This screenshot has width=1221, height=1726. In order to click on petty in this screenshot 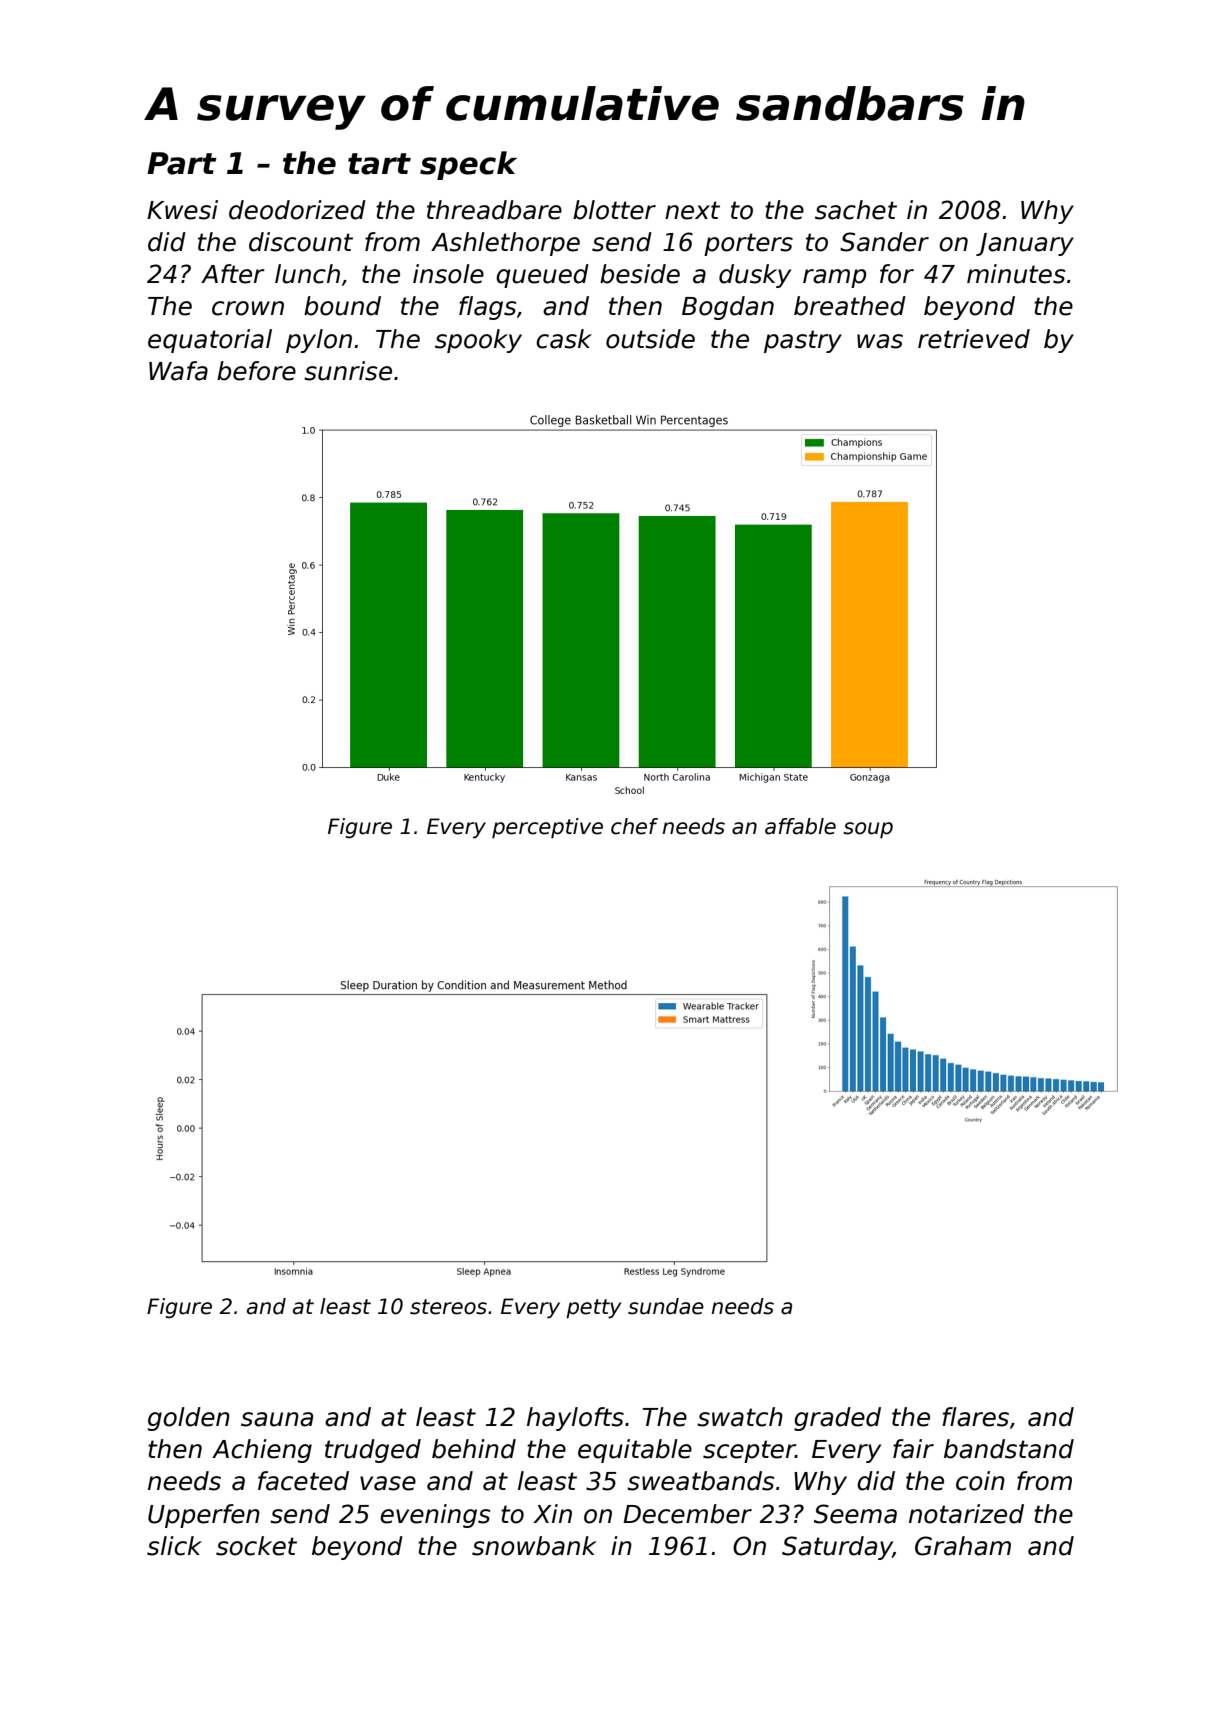, I will do `click(593, 1309)`.
